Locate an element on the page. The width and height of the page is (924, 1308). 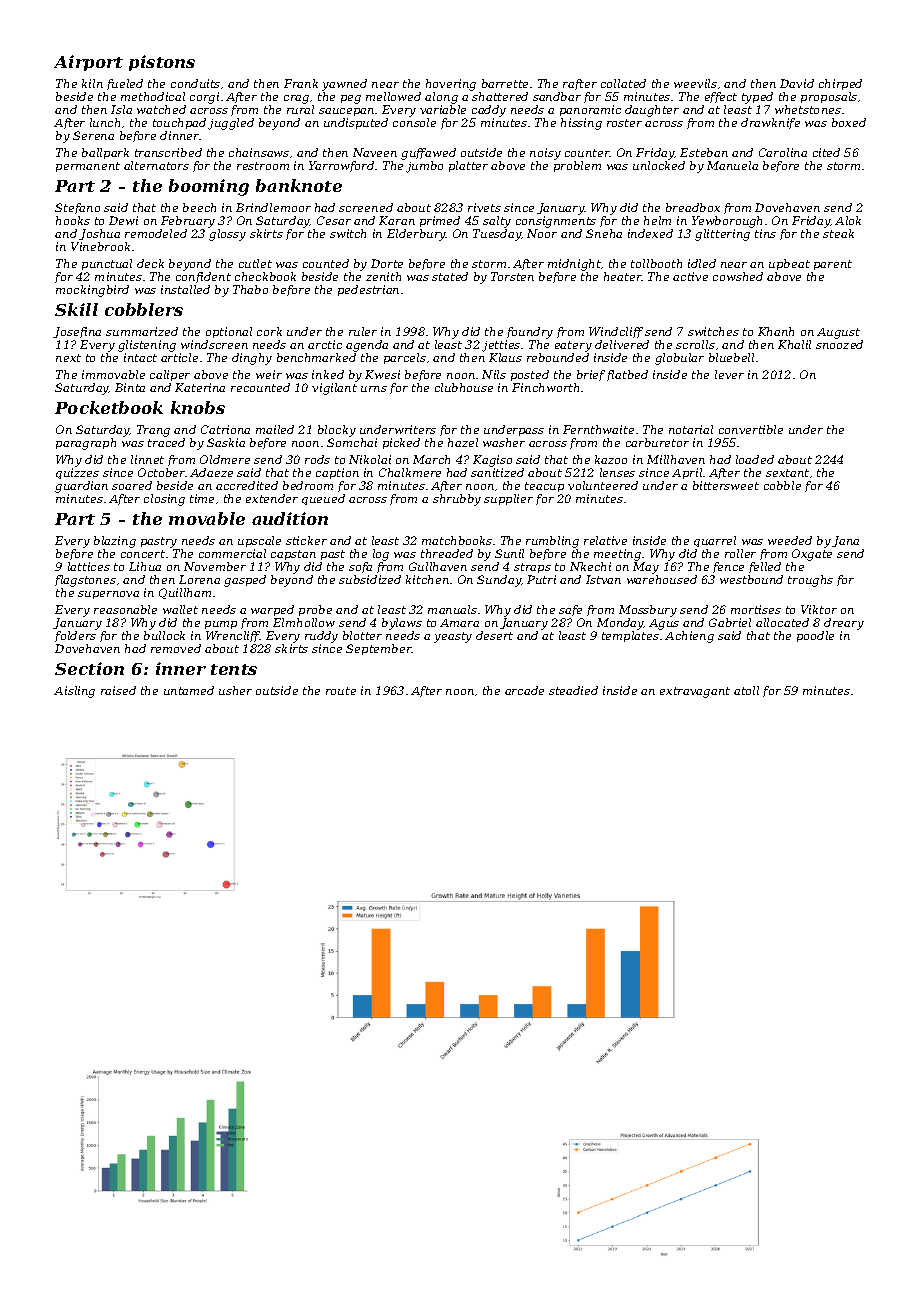
next is located at coordinates (68, 358).
